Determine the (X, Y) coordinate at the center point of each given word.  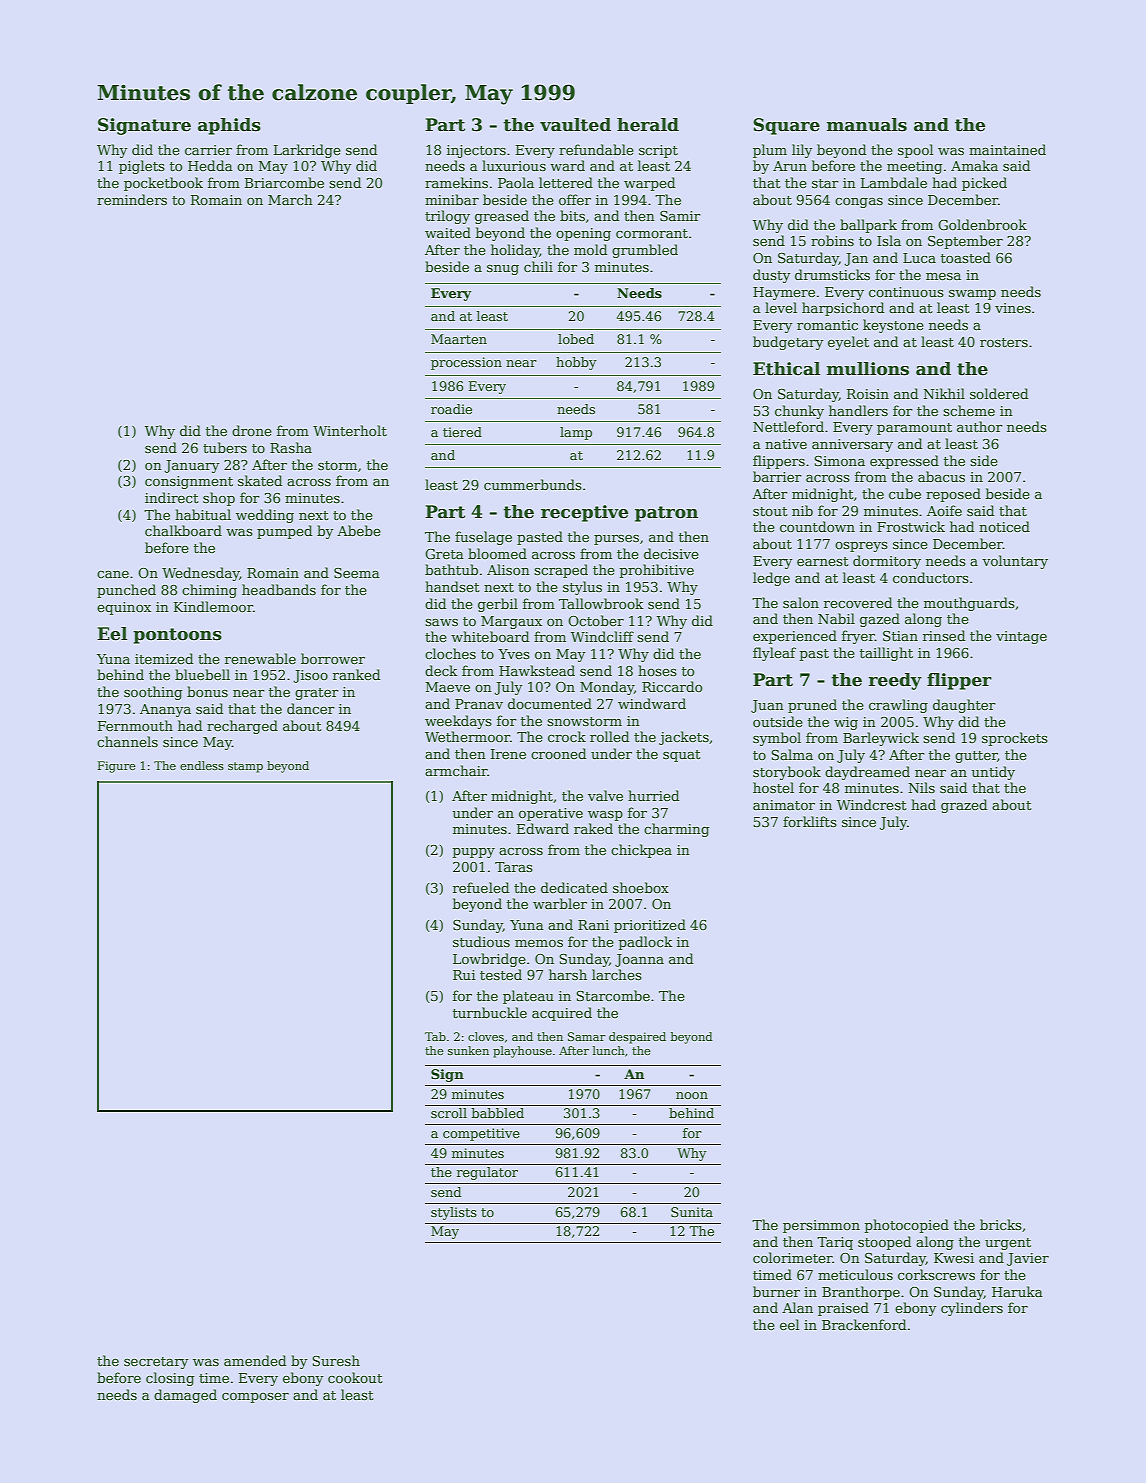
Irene (508, 754)
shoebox (641, 887)
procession (466, 363)
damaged (185, 1396)
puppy (474, 853)
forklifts (810, 821)
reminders (132, 199)
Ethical (786, 369)
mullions (868, 369)
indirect (172, 497)
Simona (839, 461)
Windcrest (872, 804)
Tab (435, 1036)
